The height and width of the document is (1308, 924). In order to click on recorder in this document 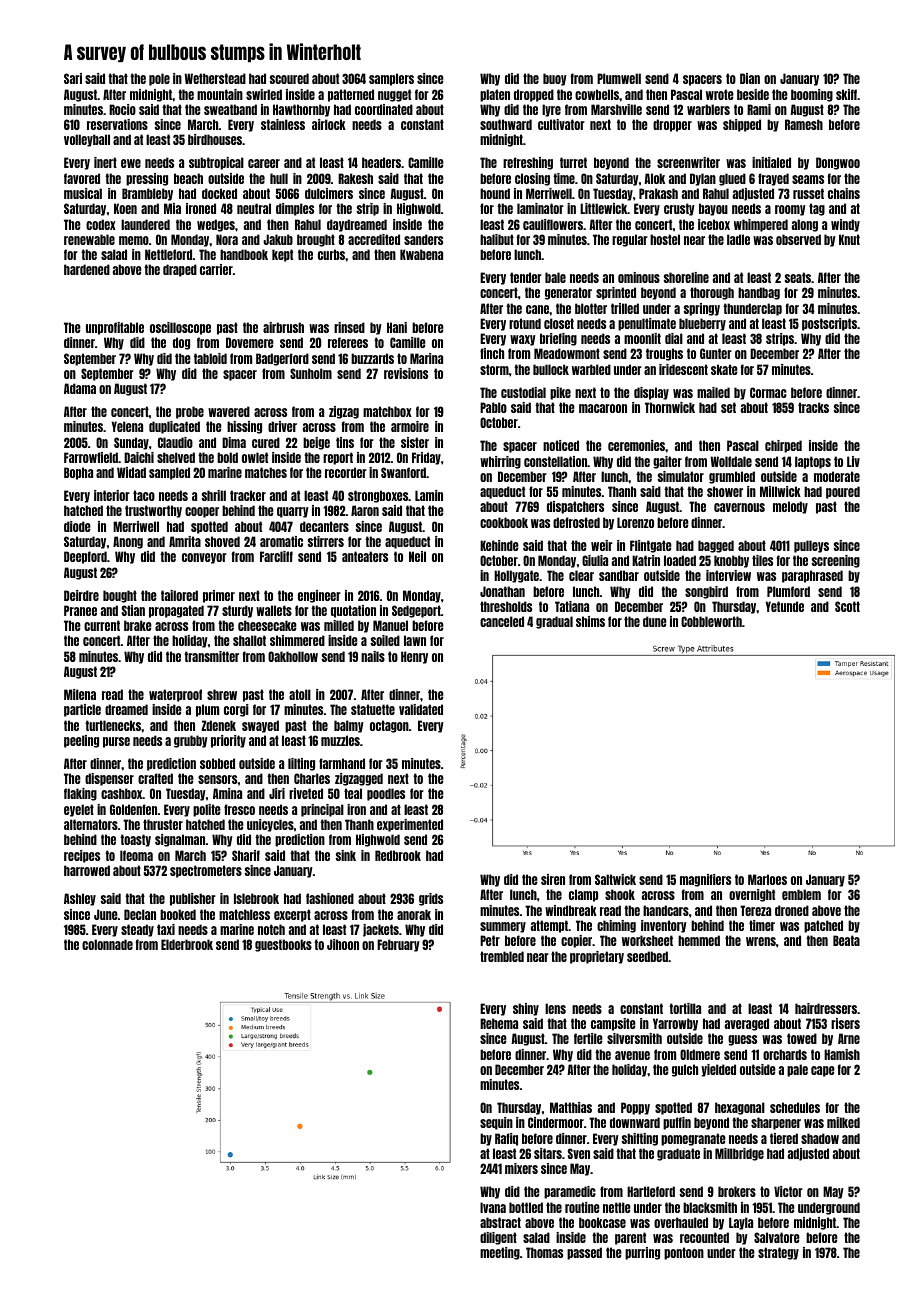, I will do `click(346, 472)`.
